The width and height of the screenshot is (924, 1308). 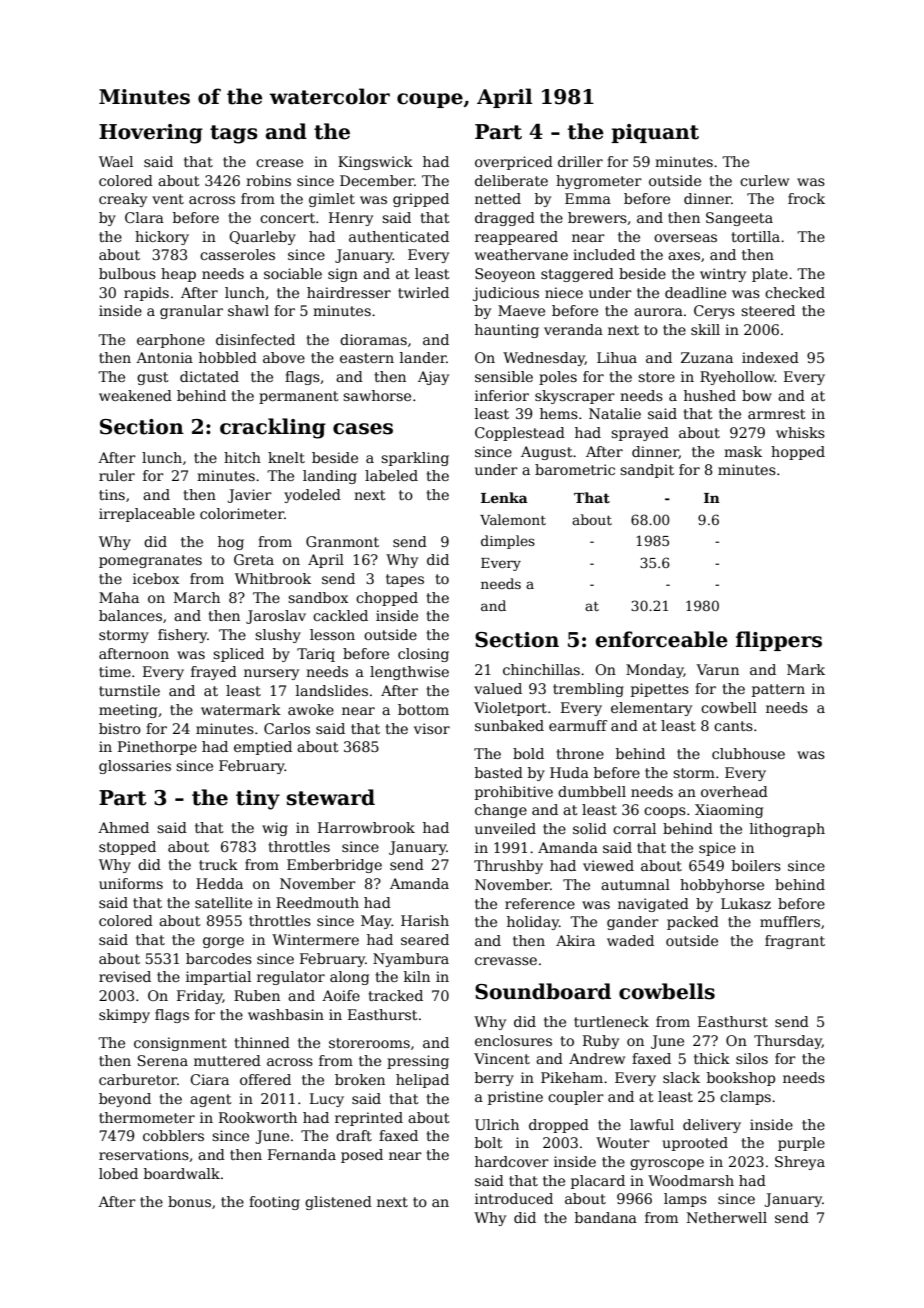 I want to click on Hovering, so click(x=151, y=134).
